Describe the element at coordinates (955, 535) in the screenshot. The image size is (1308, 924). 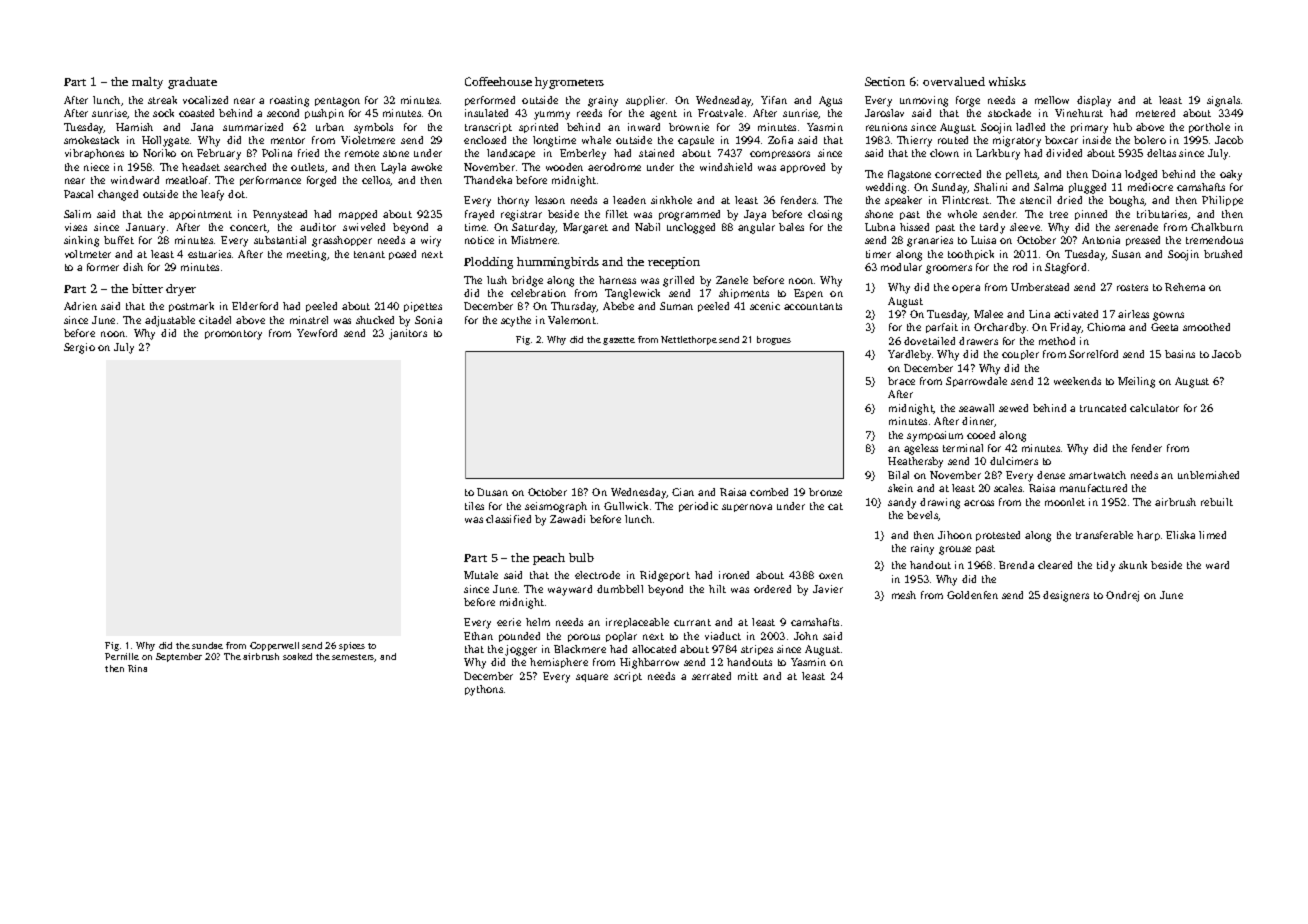
I see `Jihoon` at that location.
